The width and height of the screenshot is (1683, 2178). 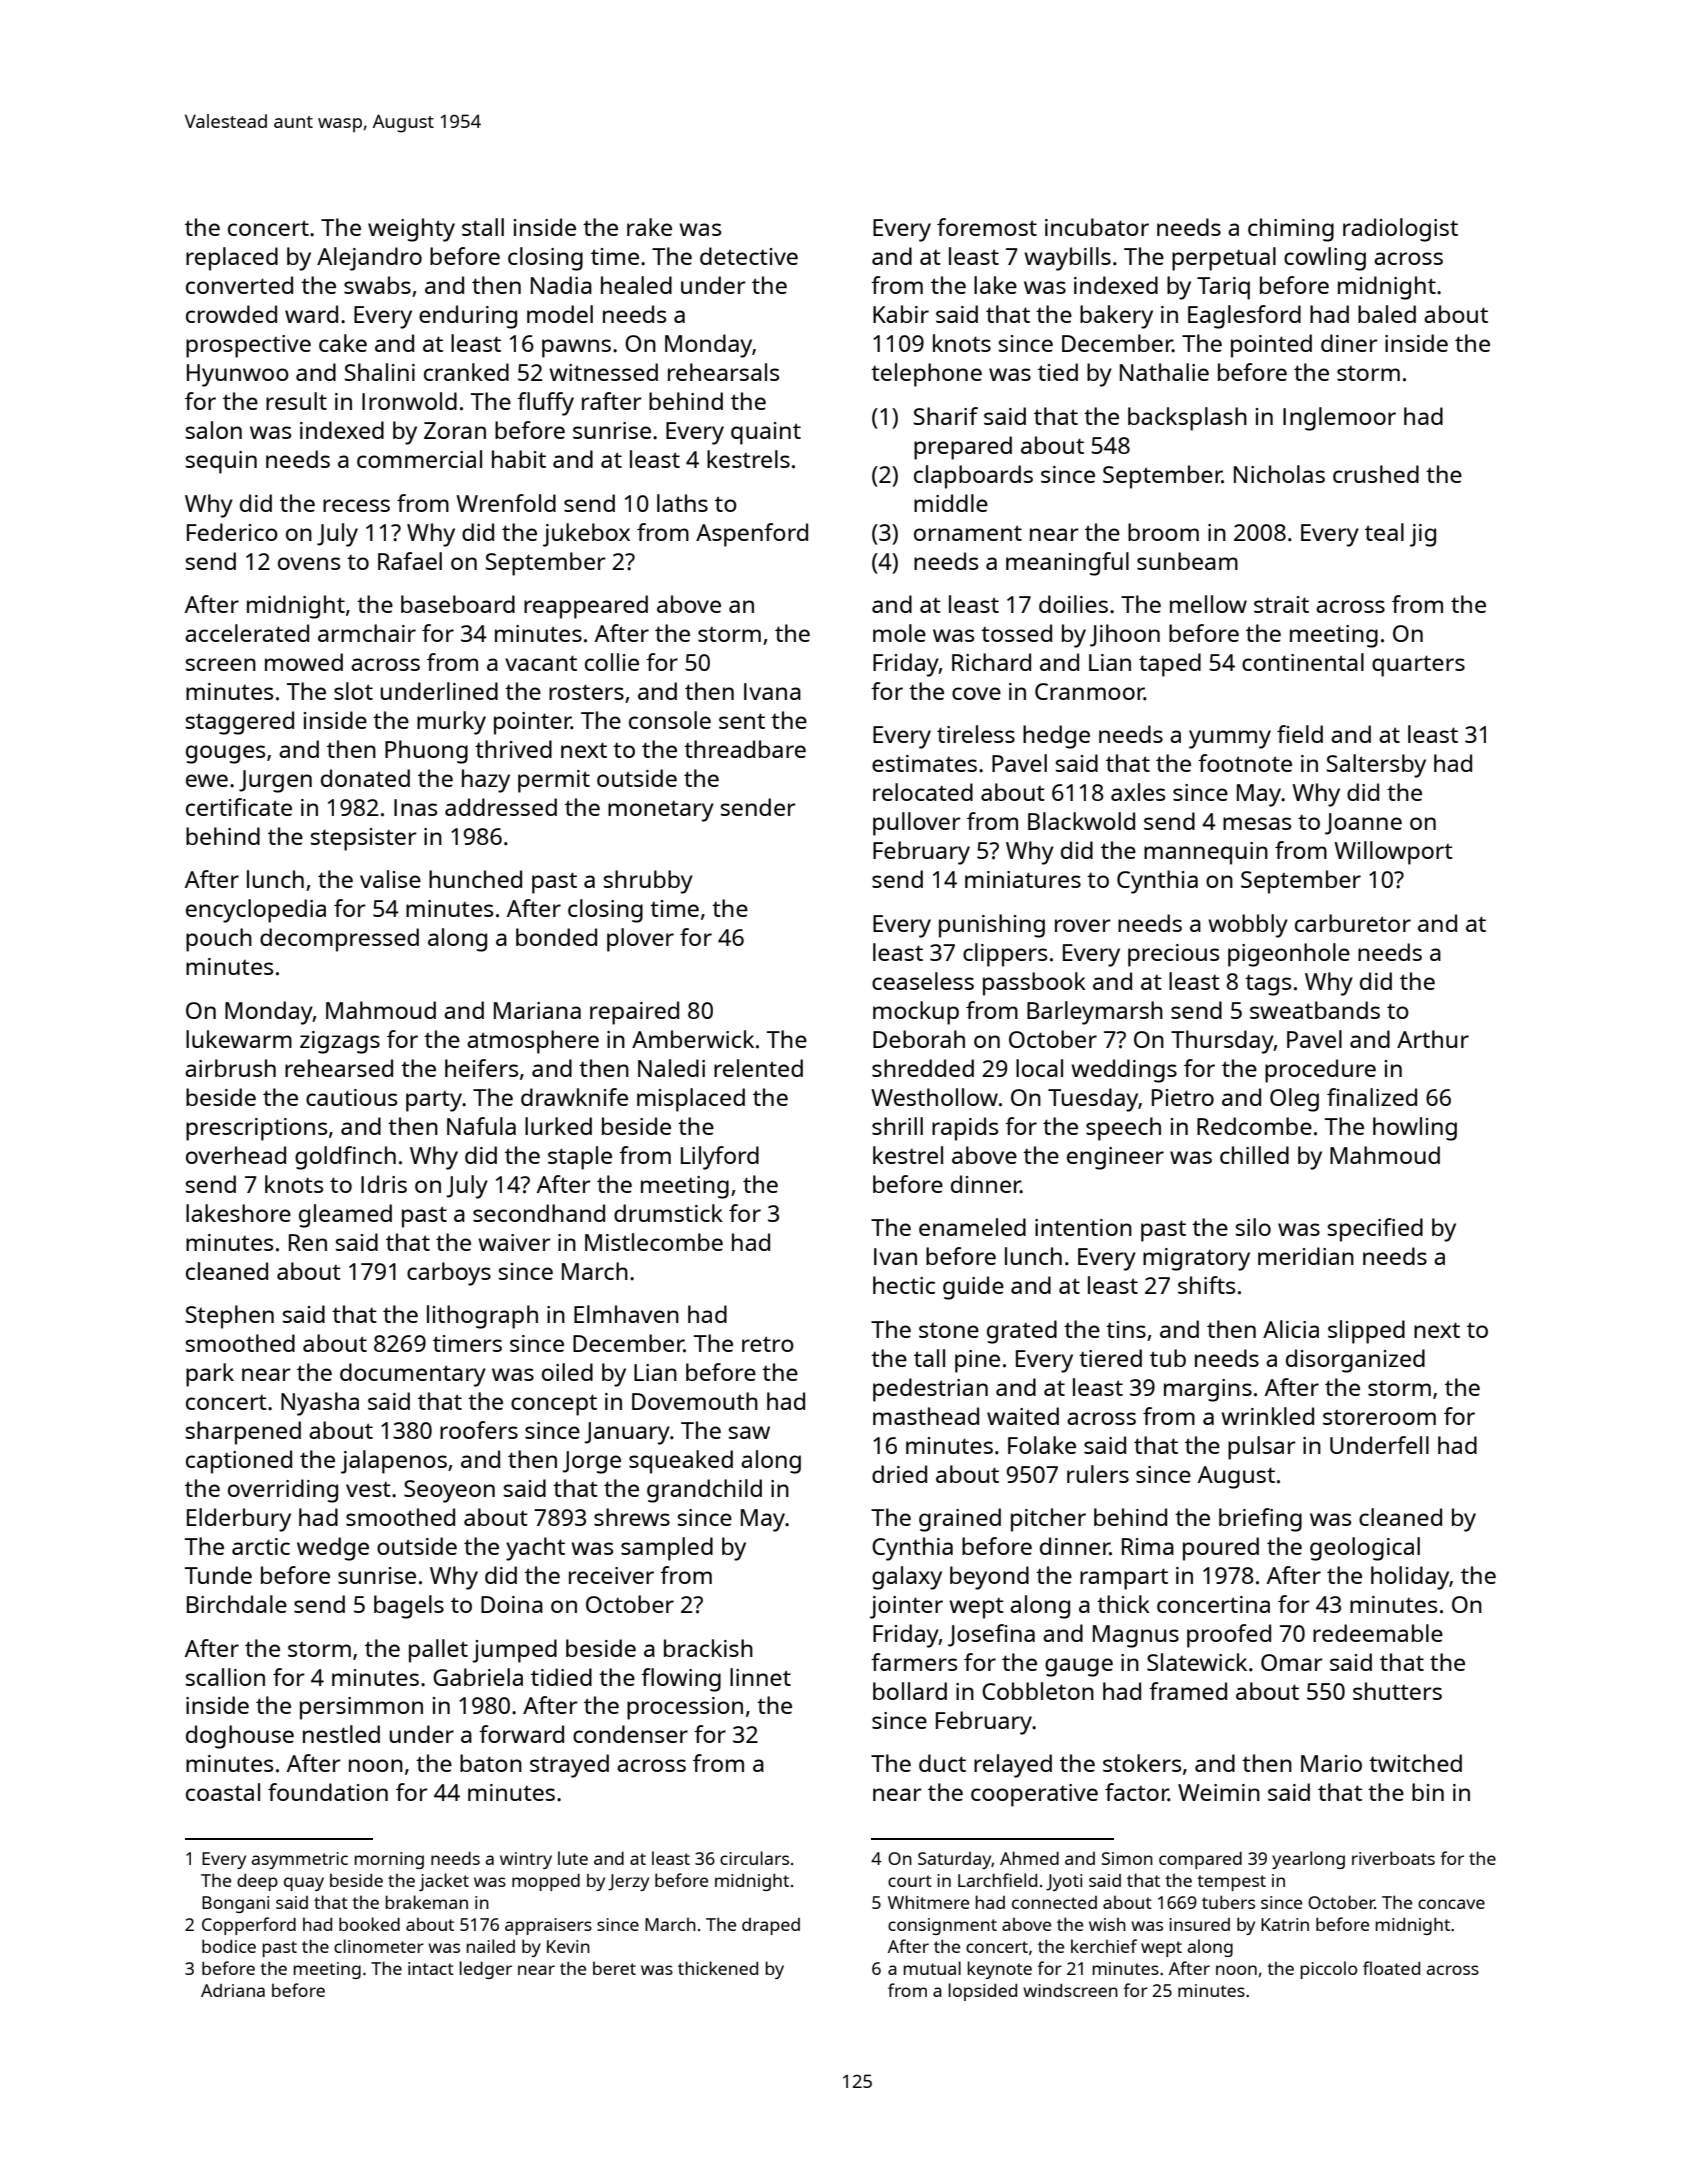 I want to click on yearlong, so click(x=1308, y=1860).
